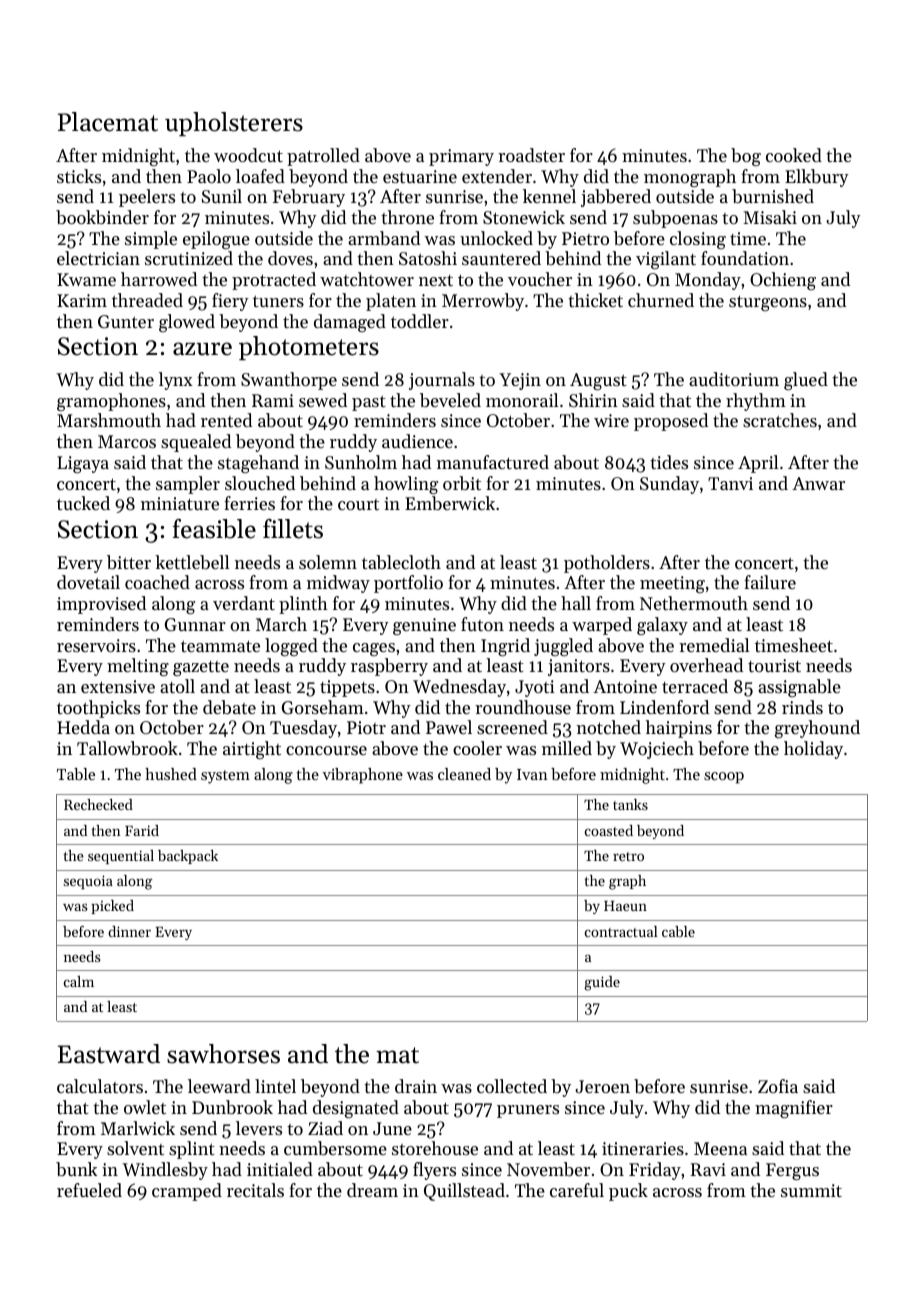 The height and width of the screenshot is (1311, 924). What do you see at coordinates (89, 1190) in the screenshot?
I see `refueled` at bounding box center [89, 1190].
